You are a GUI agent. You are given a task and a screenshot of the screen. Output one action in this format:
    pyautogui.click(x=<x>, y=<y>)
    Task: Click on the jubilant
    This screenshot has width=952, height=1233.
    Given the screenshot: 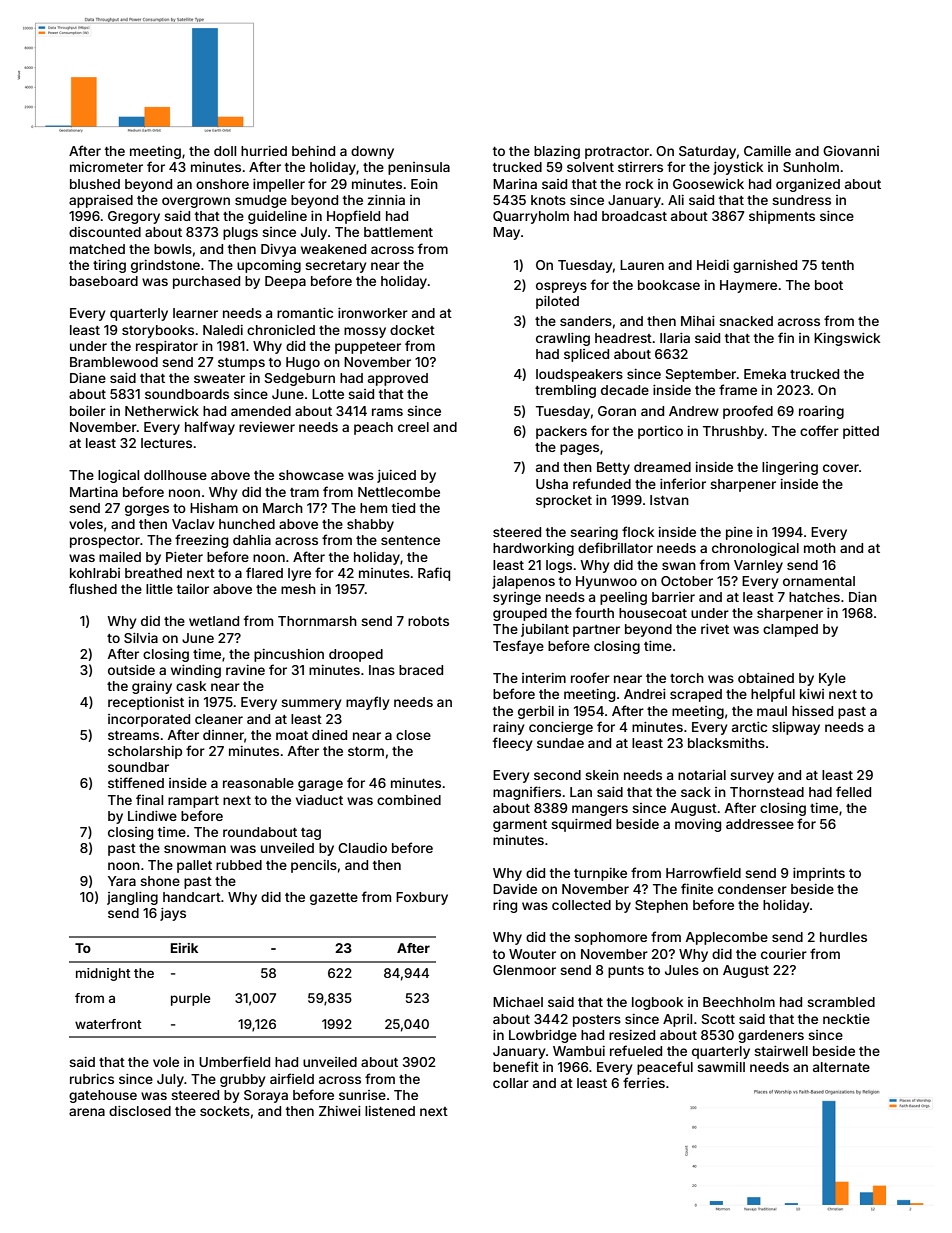 What is the action you would take?
    pyautogui.click(x=545, y=630)
